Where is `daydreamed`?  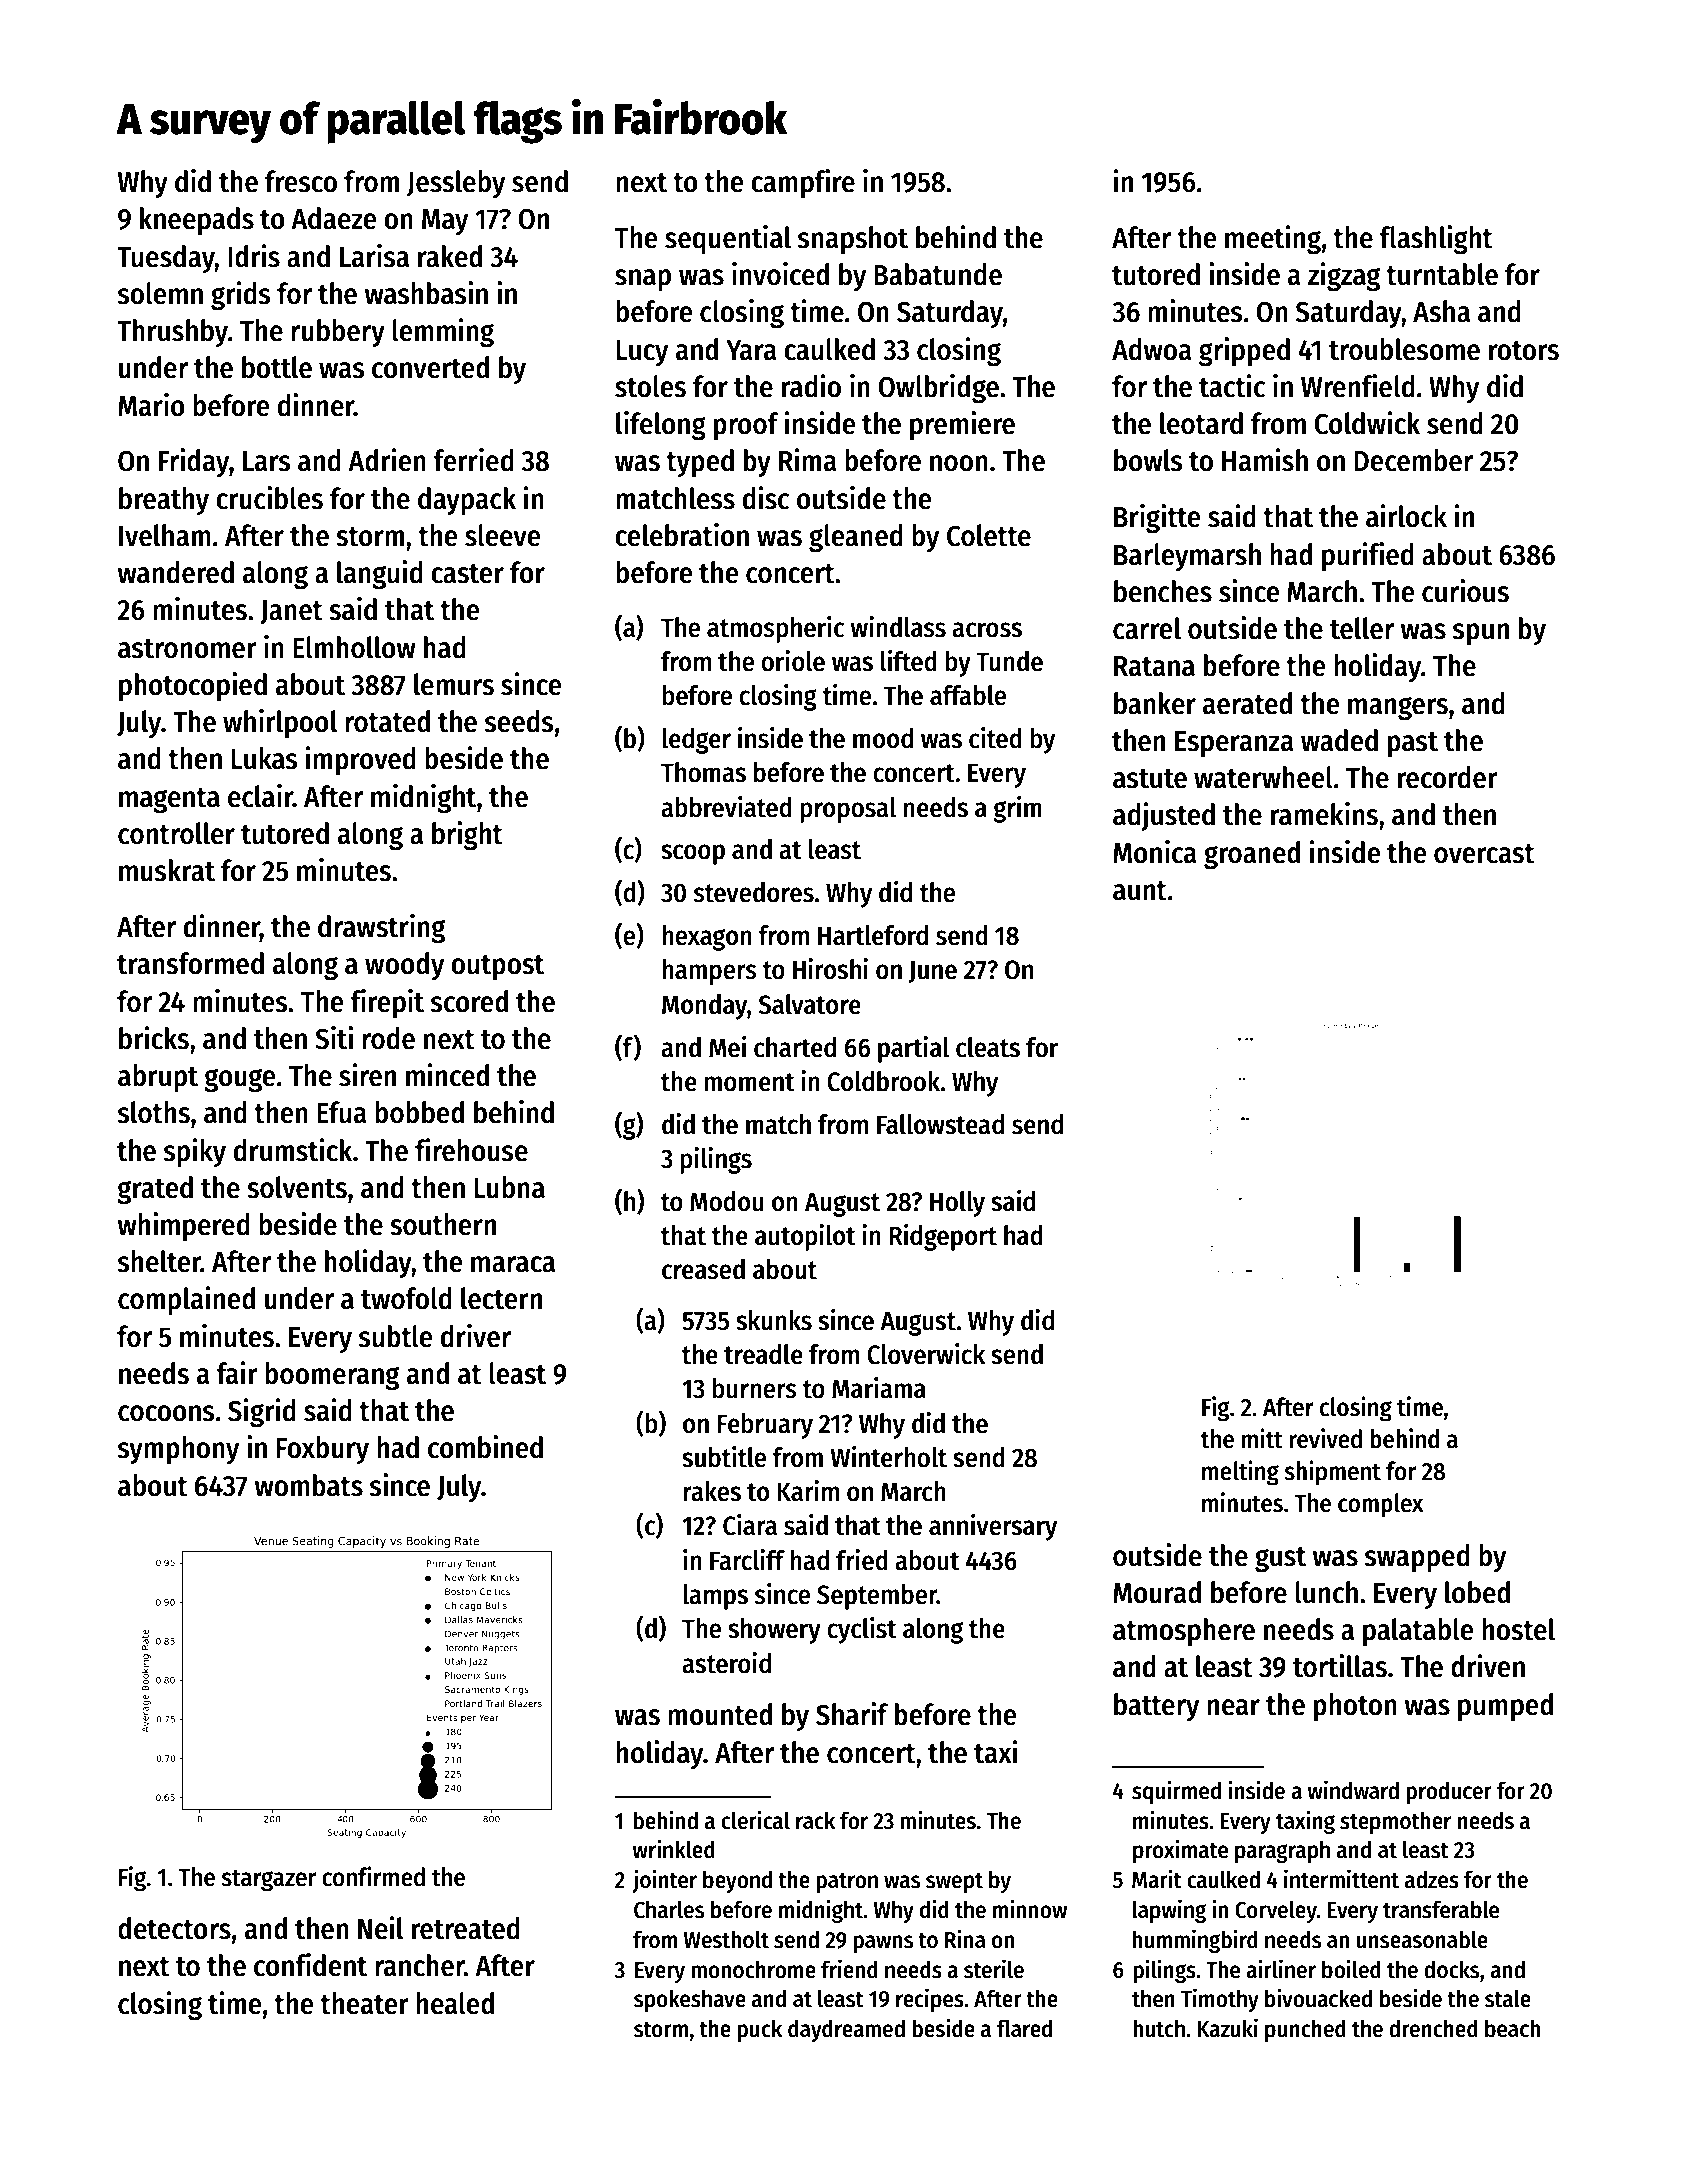
daydreamed is located at coordinates (846, 2030).
